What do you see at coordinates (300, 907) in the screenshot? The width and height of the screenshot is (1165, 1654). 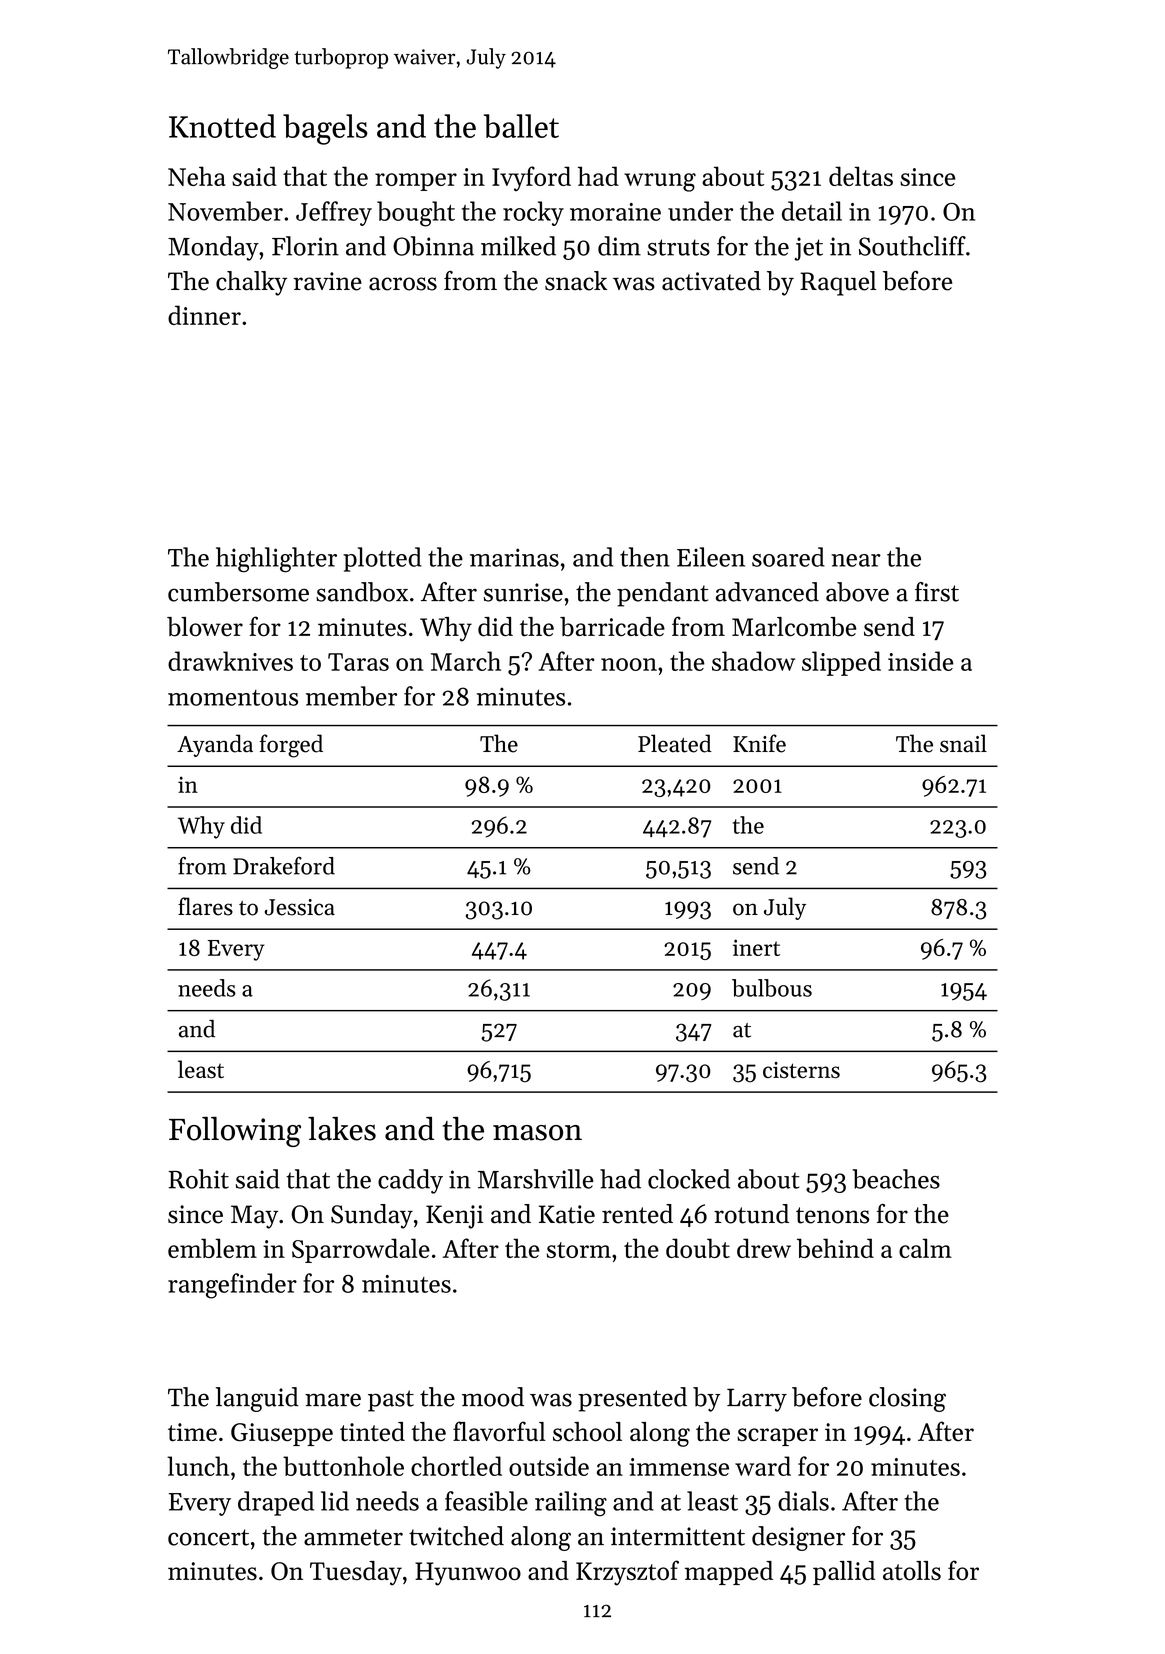 I see `Jessica` at bounding box center [300, 907].
